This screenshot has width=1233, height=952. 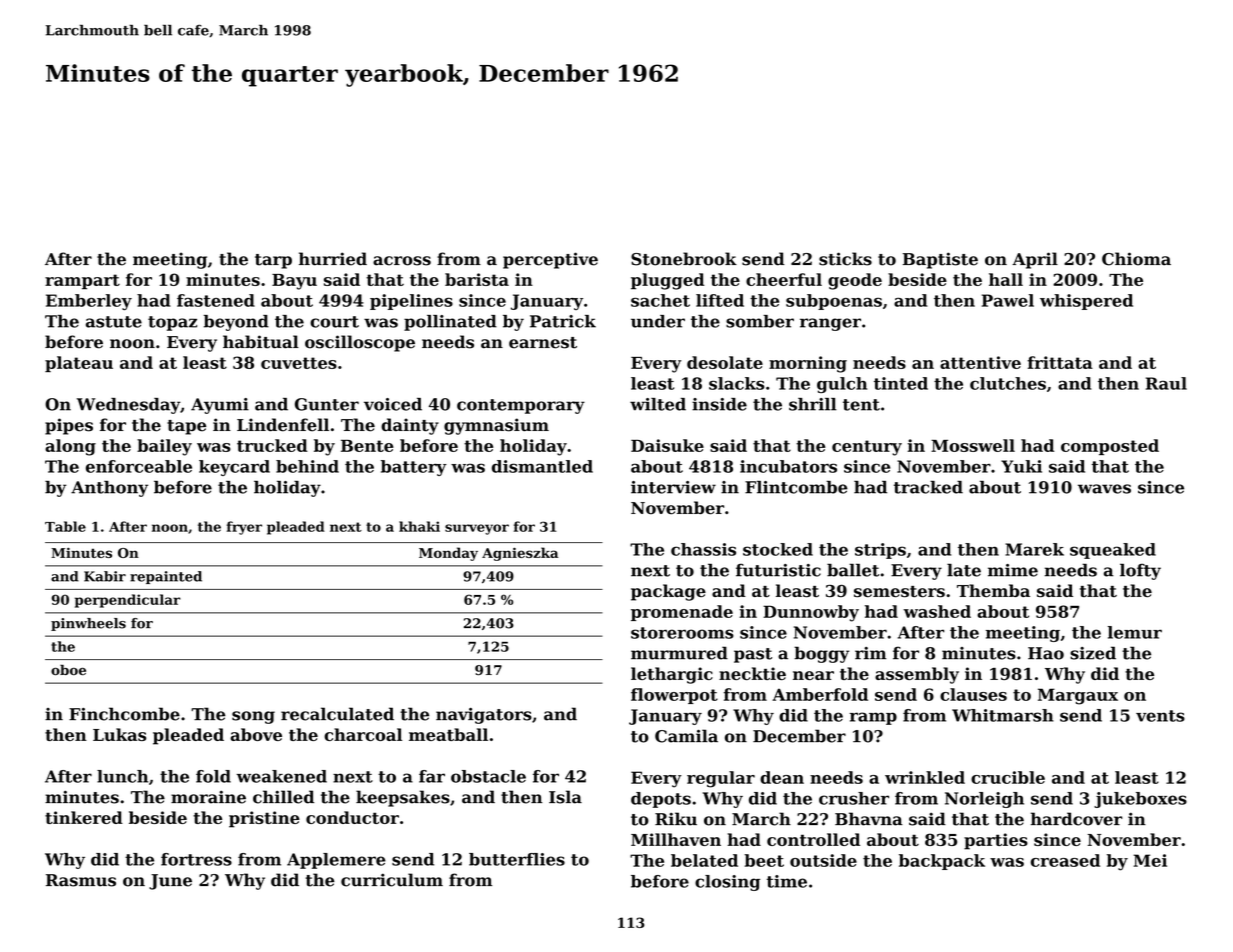 What do you see at coordinates (114, 322) in the screenshot?
I see `astute` at bounding box center [114, 322].
